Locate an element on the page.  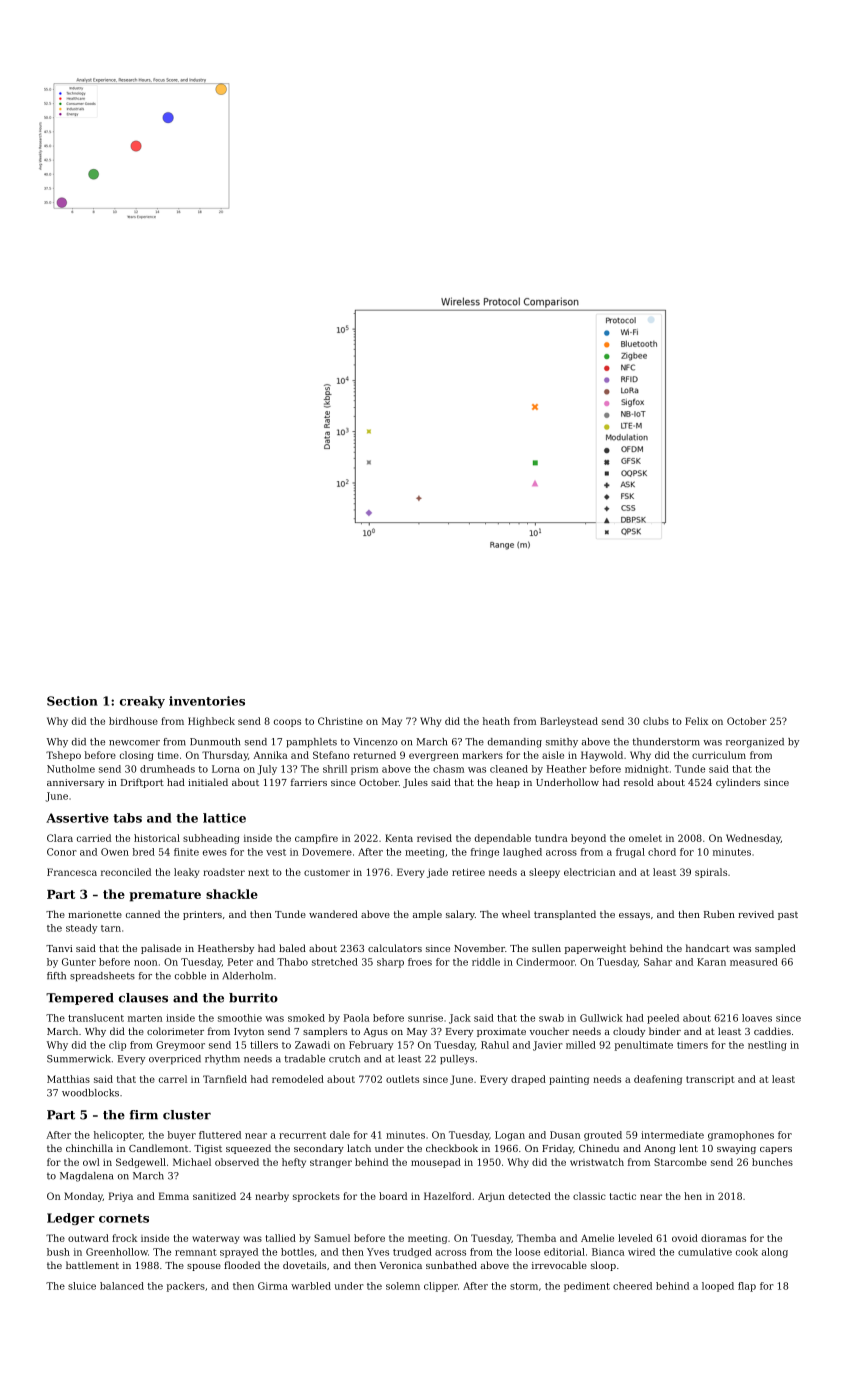
mousepad is located at coordinates (436, 1163).
